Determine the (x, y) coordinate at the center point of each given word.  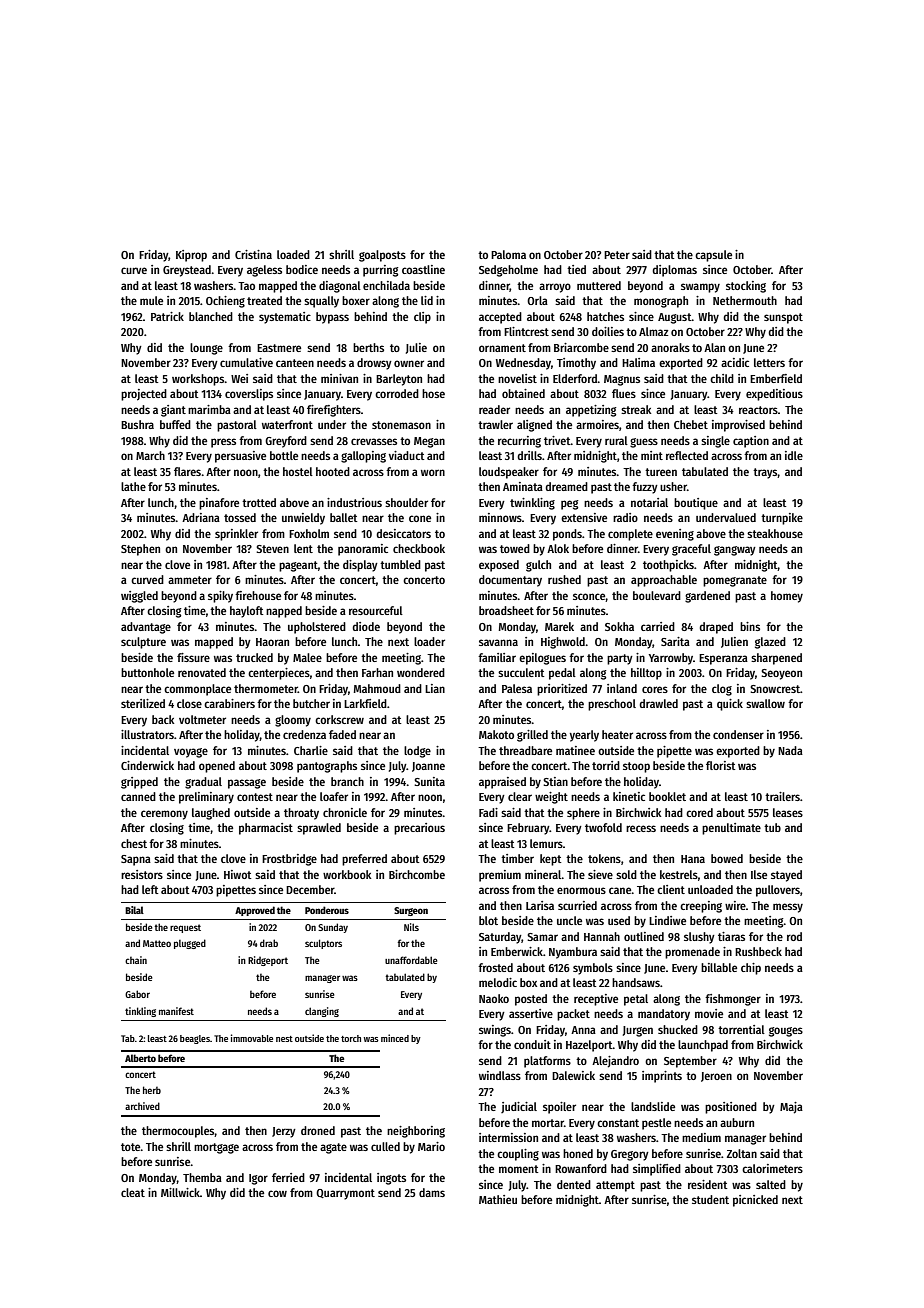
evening (675, 535)
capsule (713, 256)
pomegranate (735, 581)
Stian (555, 781)
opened (217, 767)
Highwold (563, 643)
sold (626, 874)
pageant (298, 566)
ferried (288, 1177)
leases (788, 812)
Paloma (508, 254)
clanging (322, 1012)
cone (420, 518)
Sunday (333, 928)
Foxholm (309, 533)
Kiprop (191, 256)
